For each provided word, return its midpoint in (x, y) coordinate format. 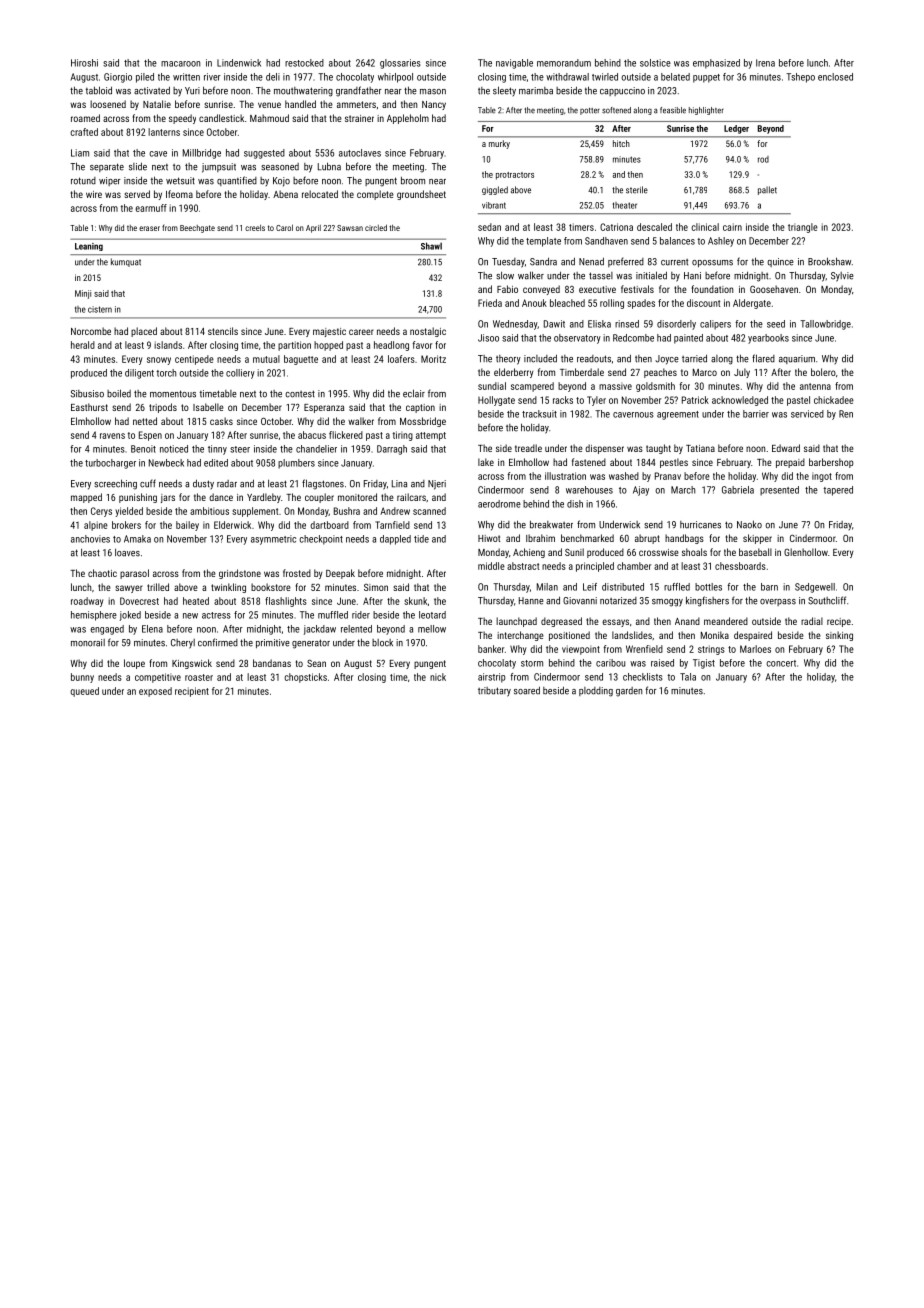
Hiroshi (84, 63)
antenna (815, 386)
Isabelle (208, 407)
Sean (316, 663)
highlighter (706, 111)
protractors (515, 176)
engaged (107, 630)
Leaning (89, 247)
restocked (304, 63)
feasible (673, 110)
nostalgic (428, 332)
